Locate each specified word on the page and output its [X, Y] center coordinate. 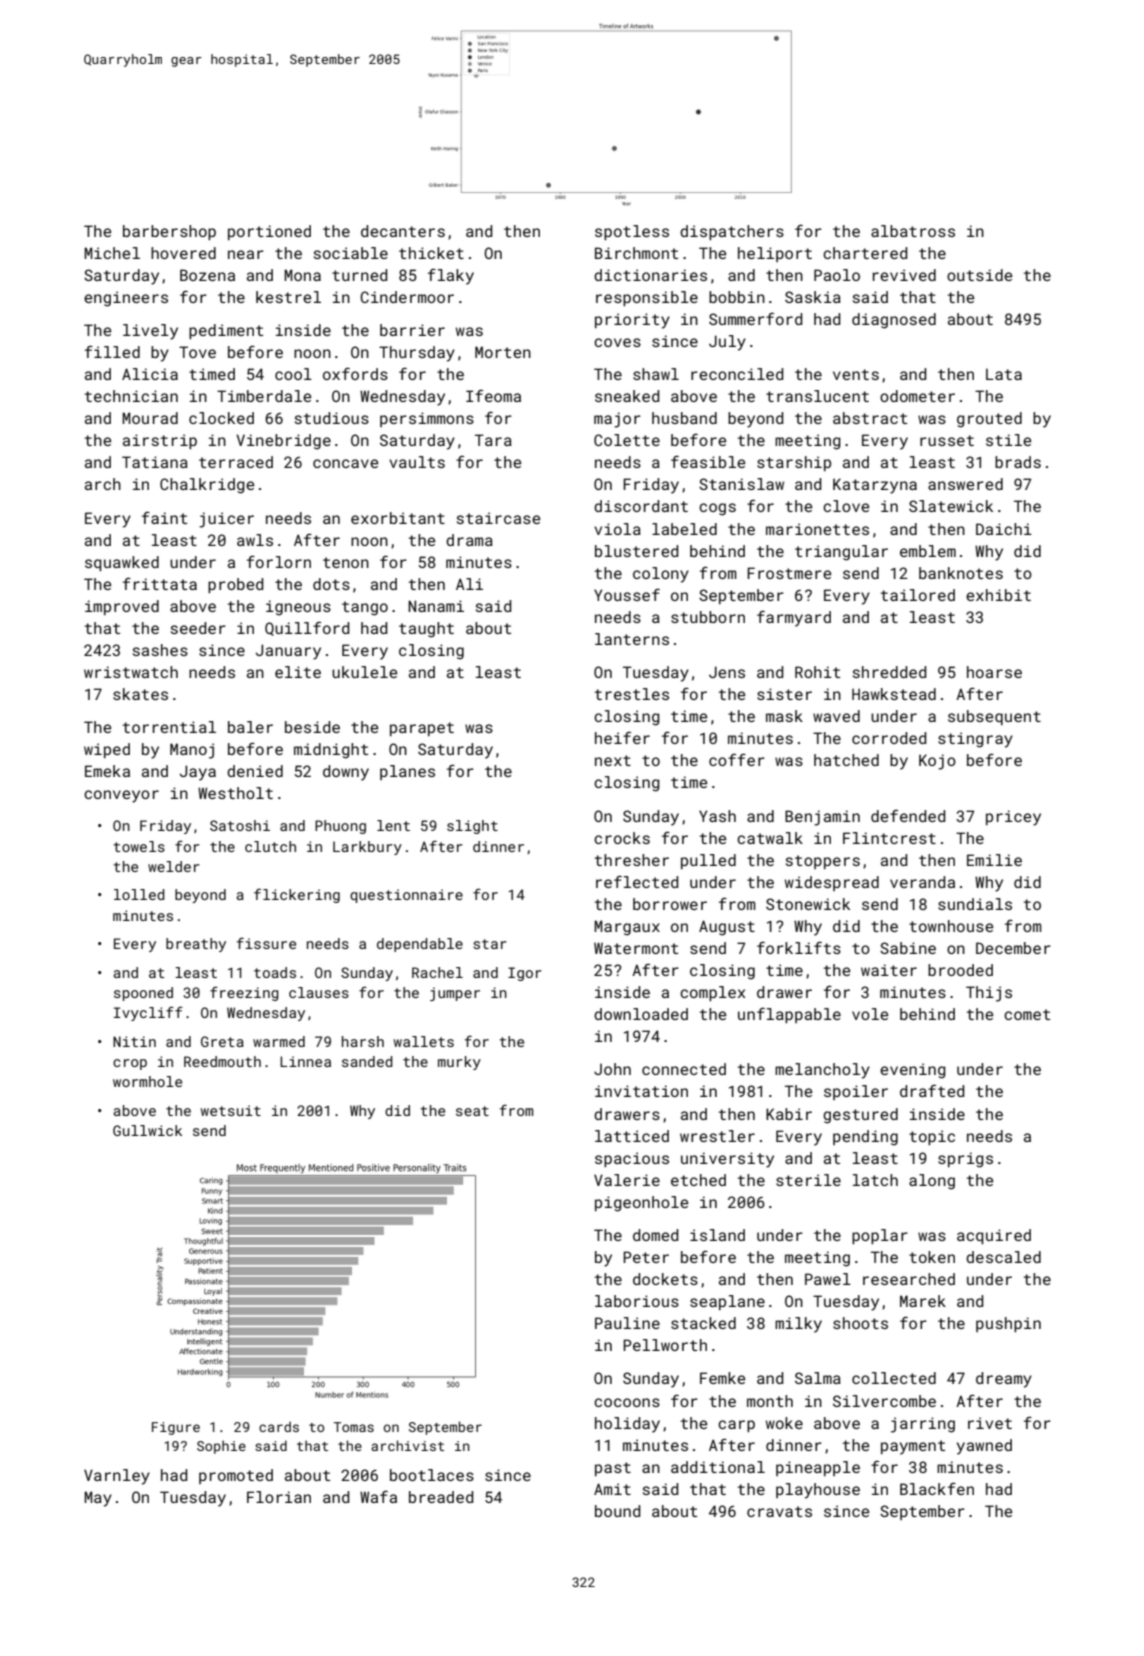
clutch [270, 846]
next [613, 760]
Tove [197, 352]
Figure [176, 1428]
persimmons [427, 419]
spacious [632, 1159]
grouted [989, 420]
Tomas [354, 1427]
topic [932, 1137]
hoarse [994, 672]
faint [164, 518]
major [617, 420]
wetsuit [231, 1110]
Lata [1004, 374]
